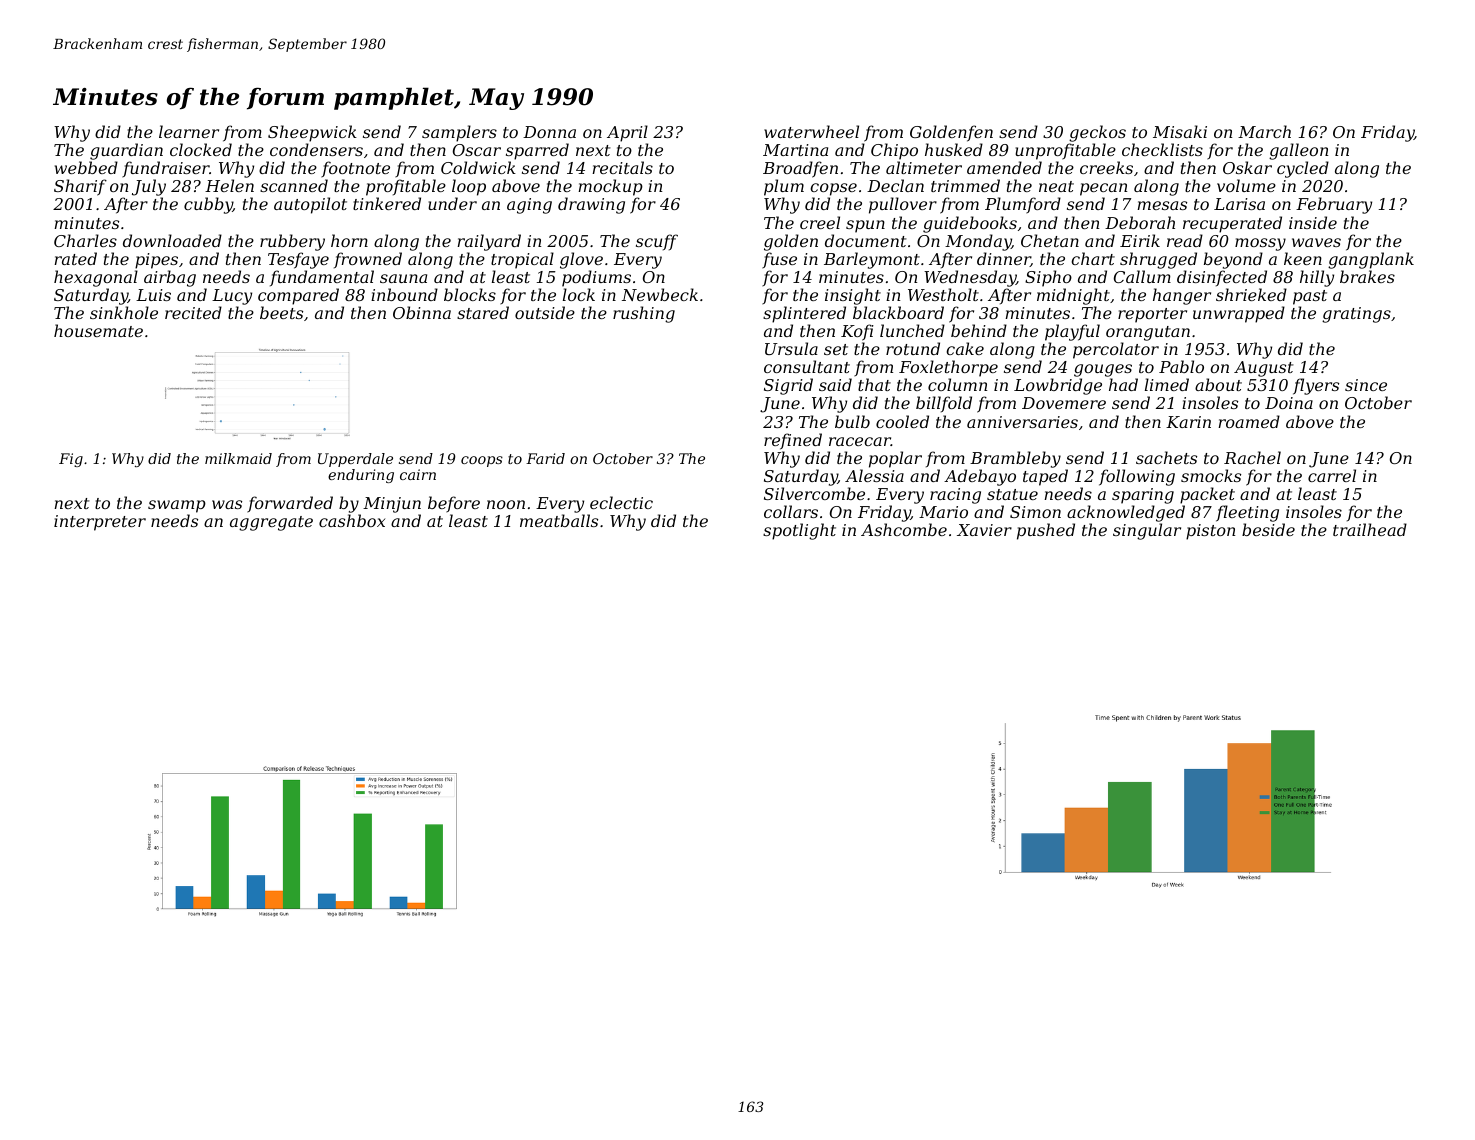 This document has width=1475, height=1140. What do you see at coordinates (506, 504) in the document?
I see `noon` at bounding box center [506, 504].
